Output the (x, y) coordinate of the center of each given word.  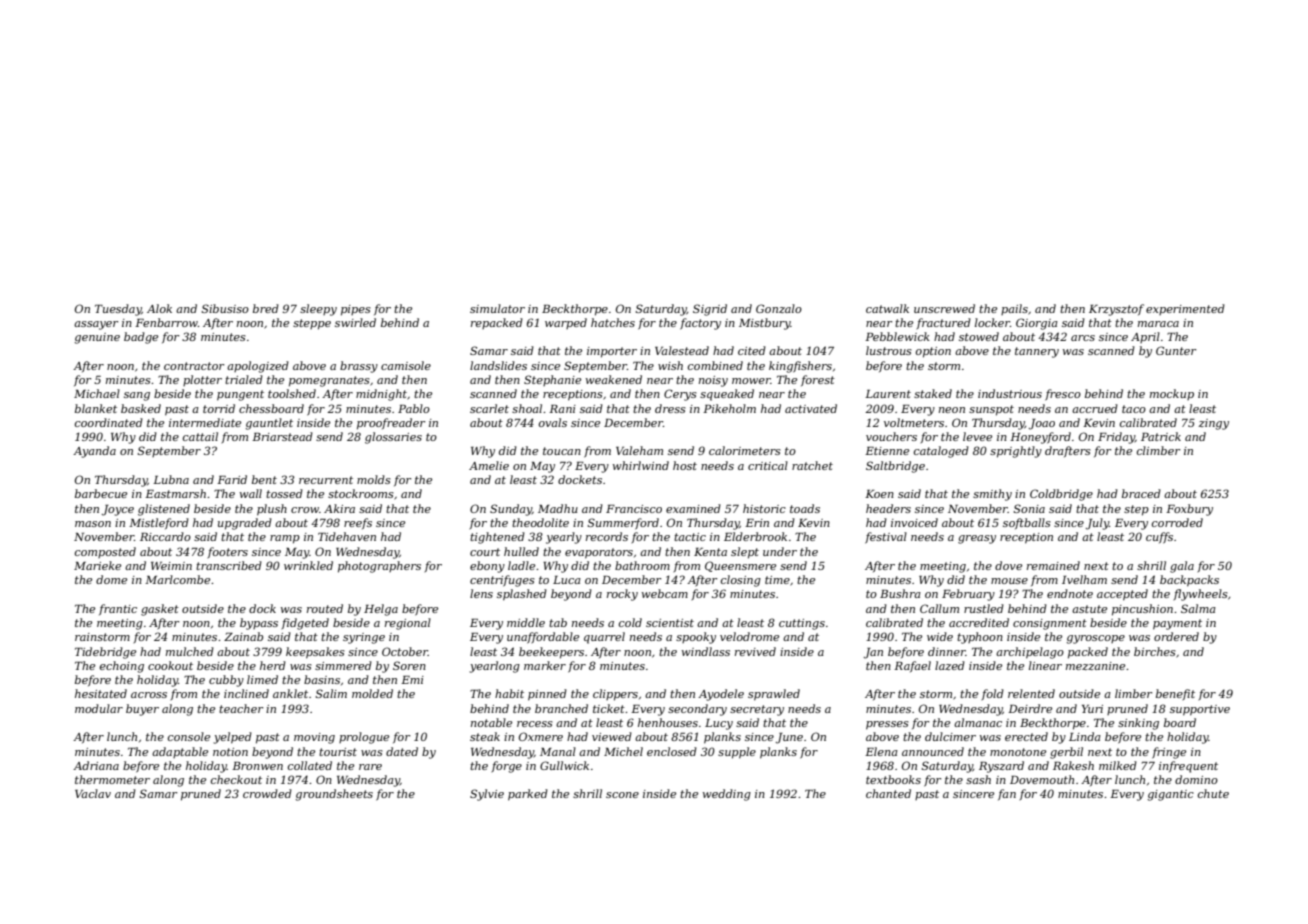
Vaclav (93, 793)
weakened (614, 379)
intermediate (205, 422)
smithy (992, 495)
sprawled (774, 695)
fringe (1169, 753)
